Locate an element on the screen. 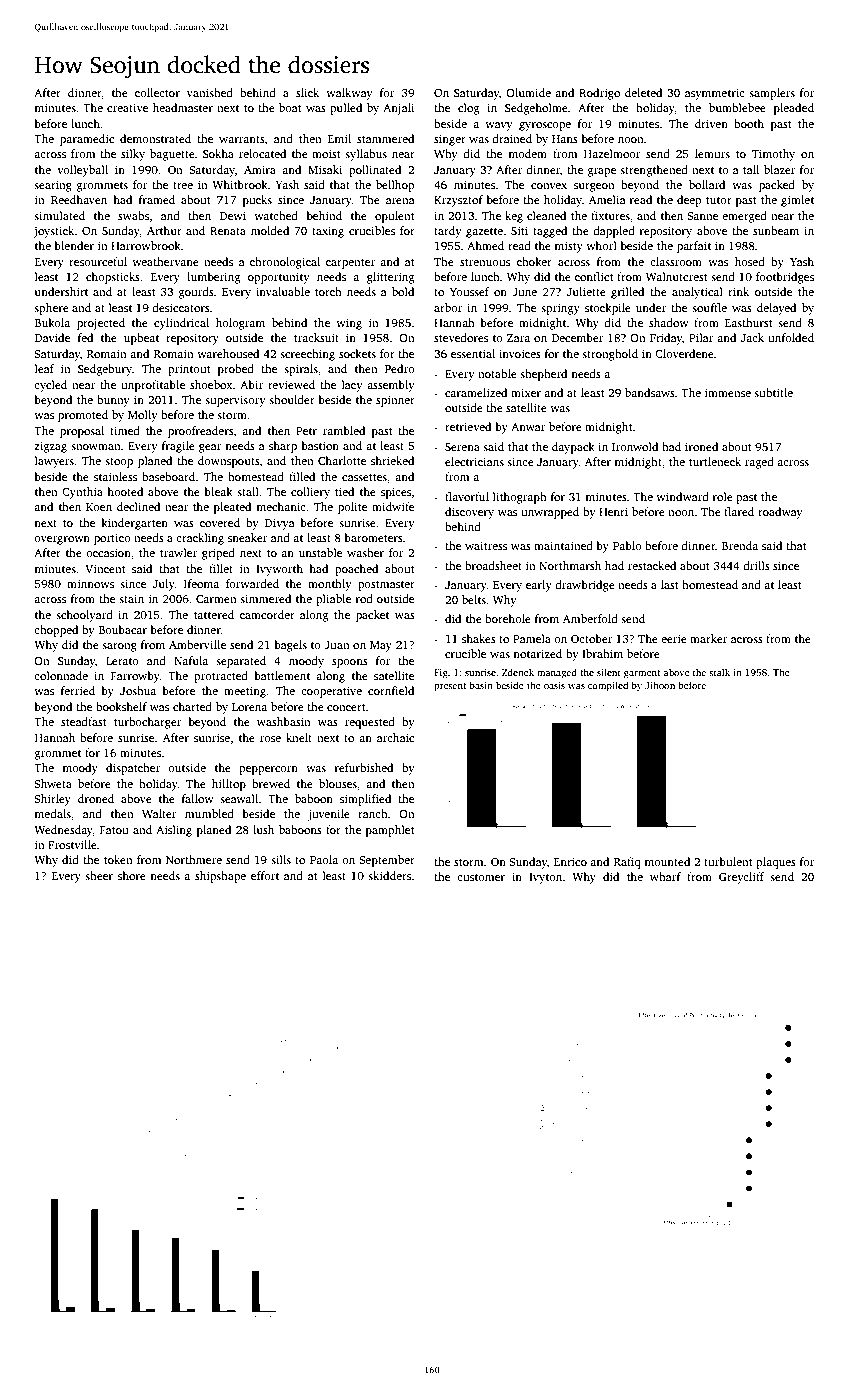 The image size is (849, 1400). tutor is located at coordinates (719, 200).
